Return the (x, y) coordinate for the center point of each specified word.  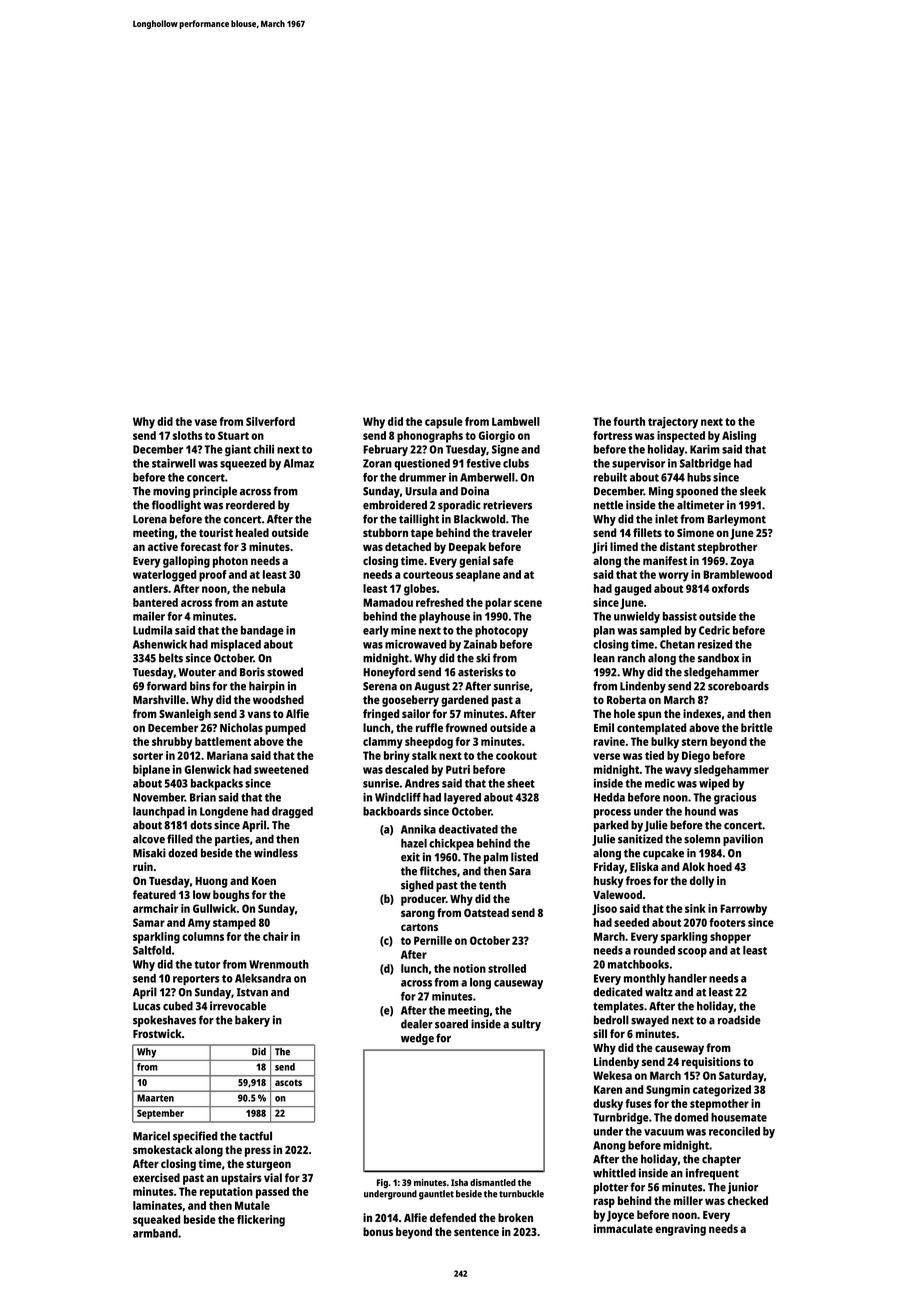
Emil (604, 727)
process (612, 813)
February (385, 450)
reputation (226, 1193)
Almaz (298, 463)
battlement (223, 741)
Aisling (739, 437)
